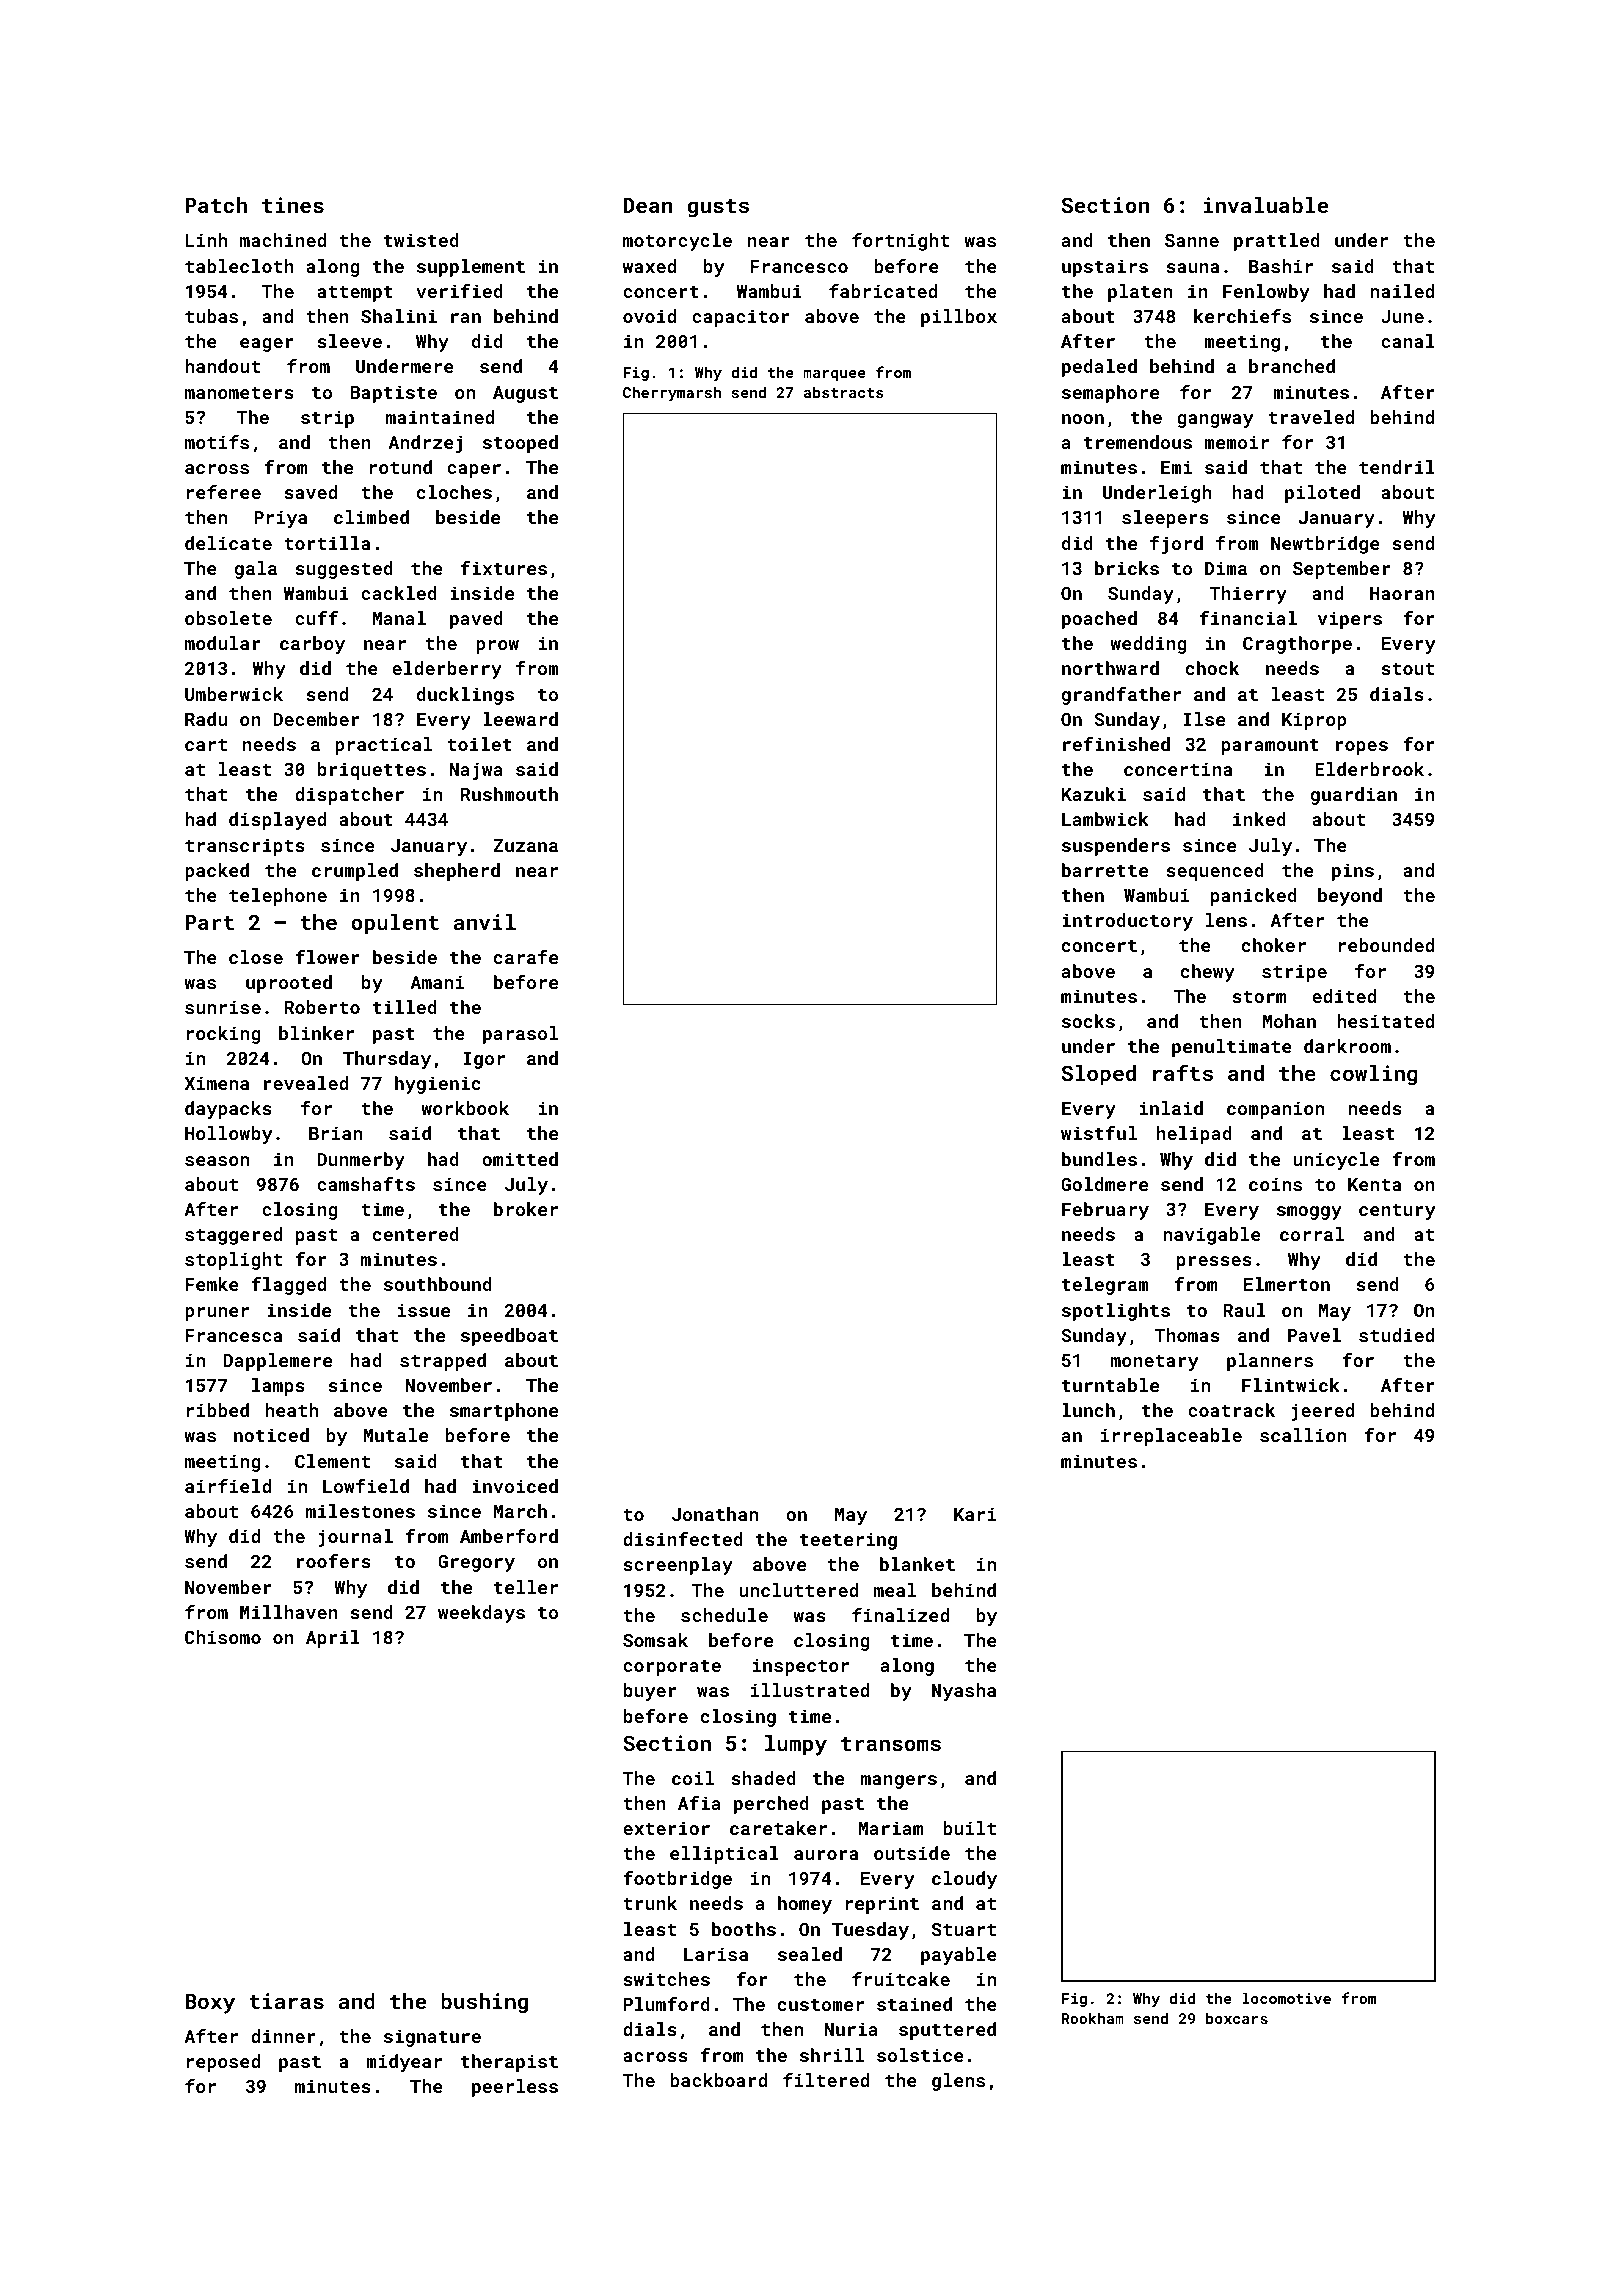 This page has height=2292, width=1620. Describe the element at coordinates (526, 957) in the page. I see `carafe` at that location.
